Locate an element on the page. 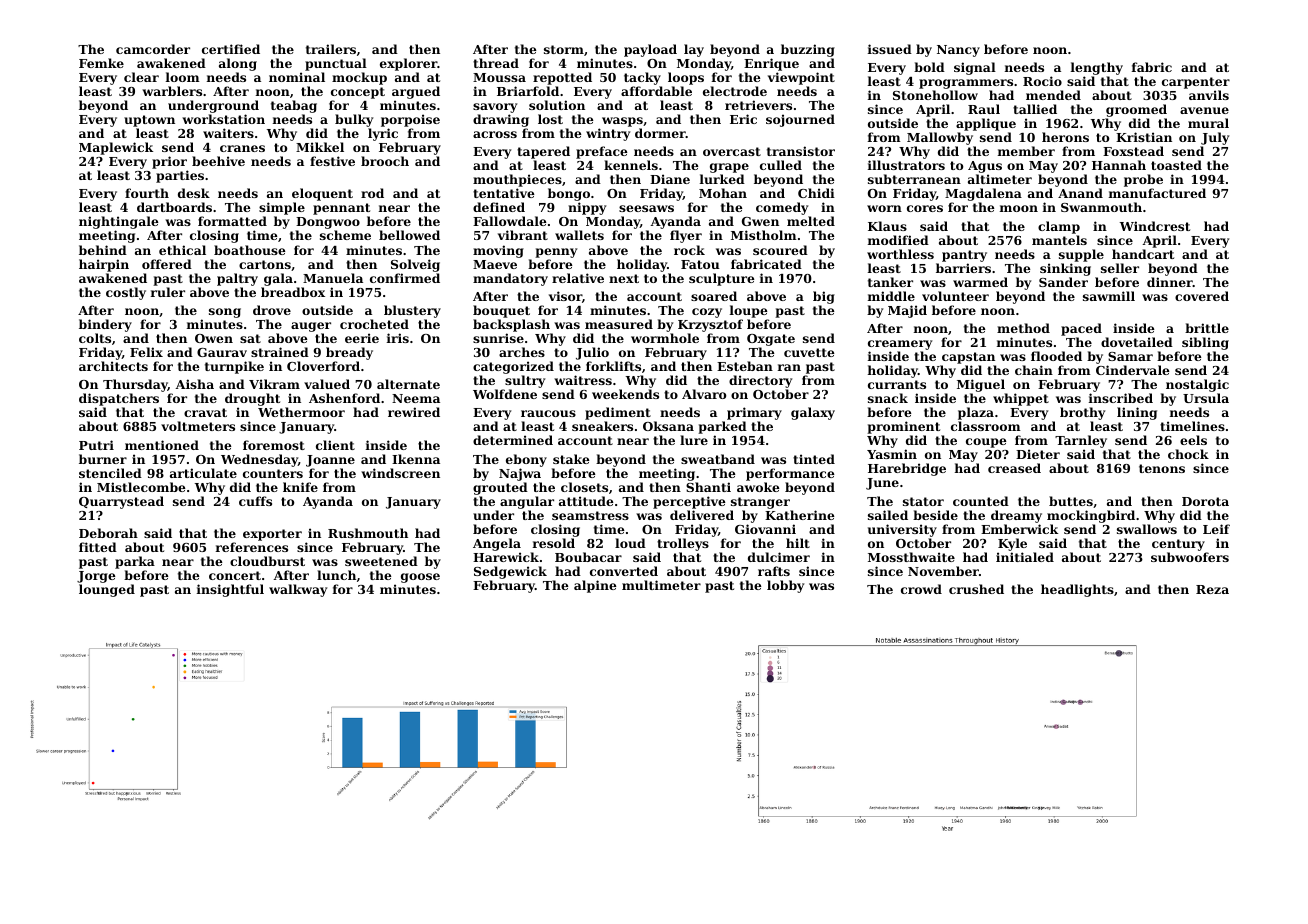 The width and height of the page is (1308, 924). Nancy is located at coordinates (958, 51).
